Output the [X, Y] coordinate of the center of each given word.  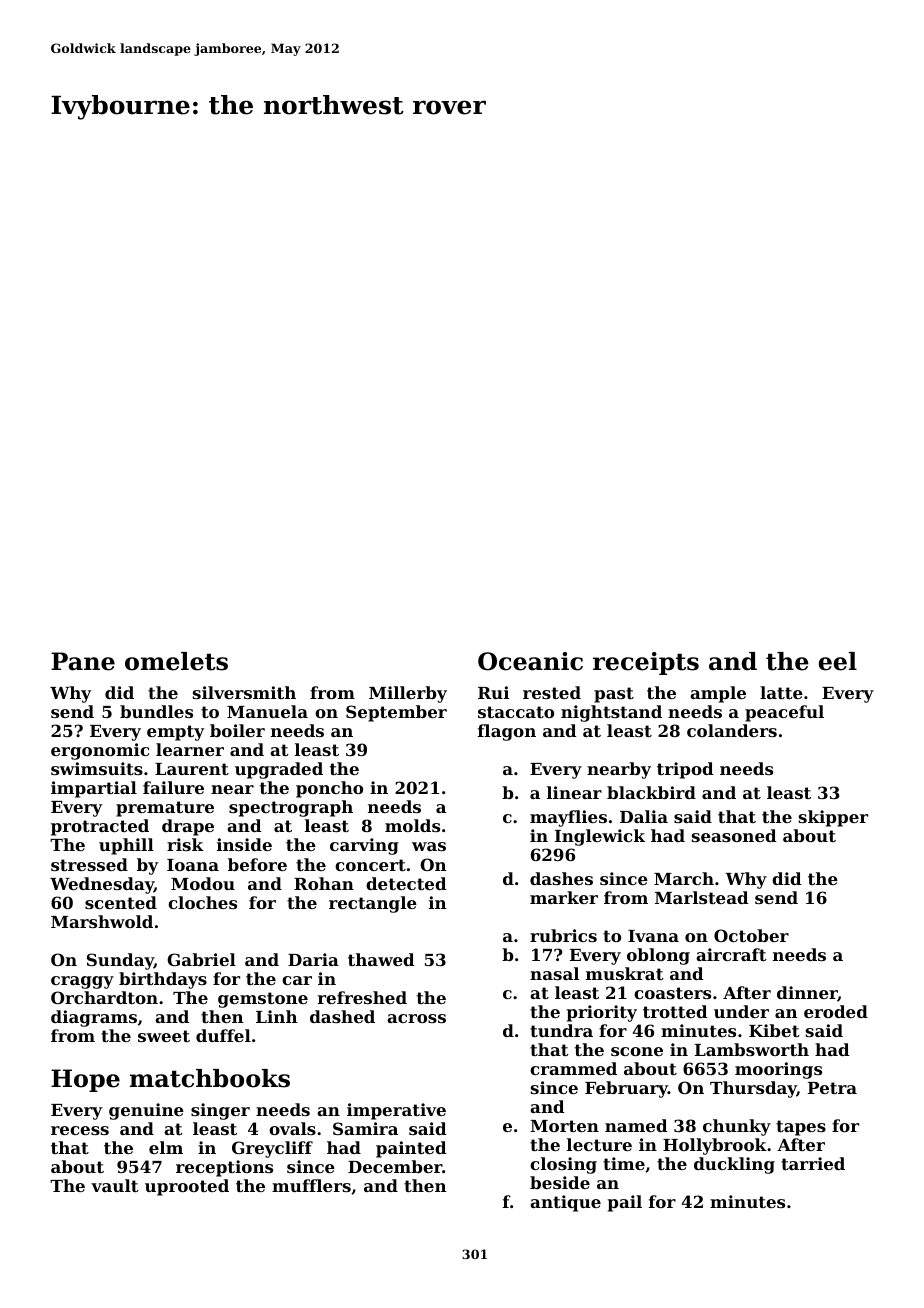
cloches [202, 902]
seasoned [734, 835]
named [636, 1125]
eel [838, 661]
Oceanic [530, 661]
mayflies [568, 818]
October [751, 935]
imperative [396, 1111]
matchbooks [210, 1078]
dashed [342, 1016]
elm [166, 1147]
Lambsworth [752, 1049]
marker [564, 897]
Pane [83, 661]
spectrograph [291, 808]
